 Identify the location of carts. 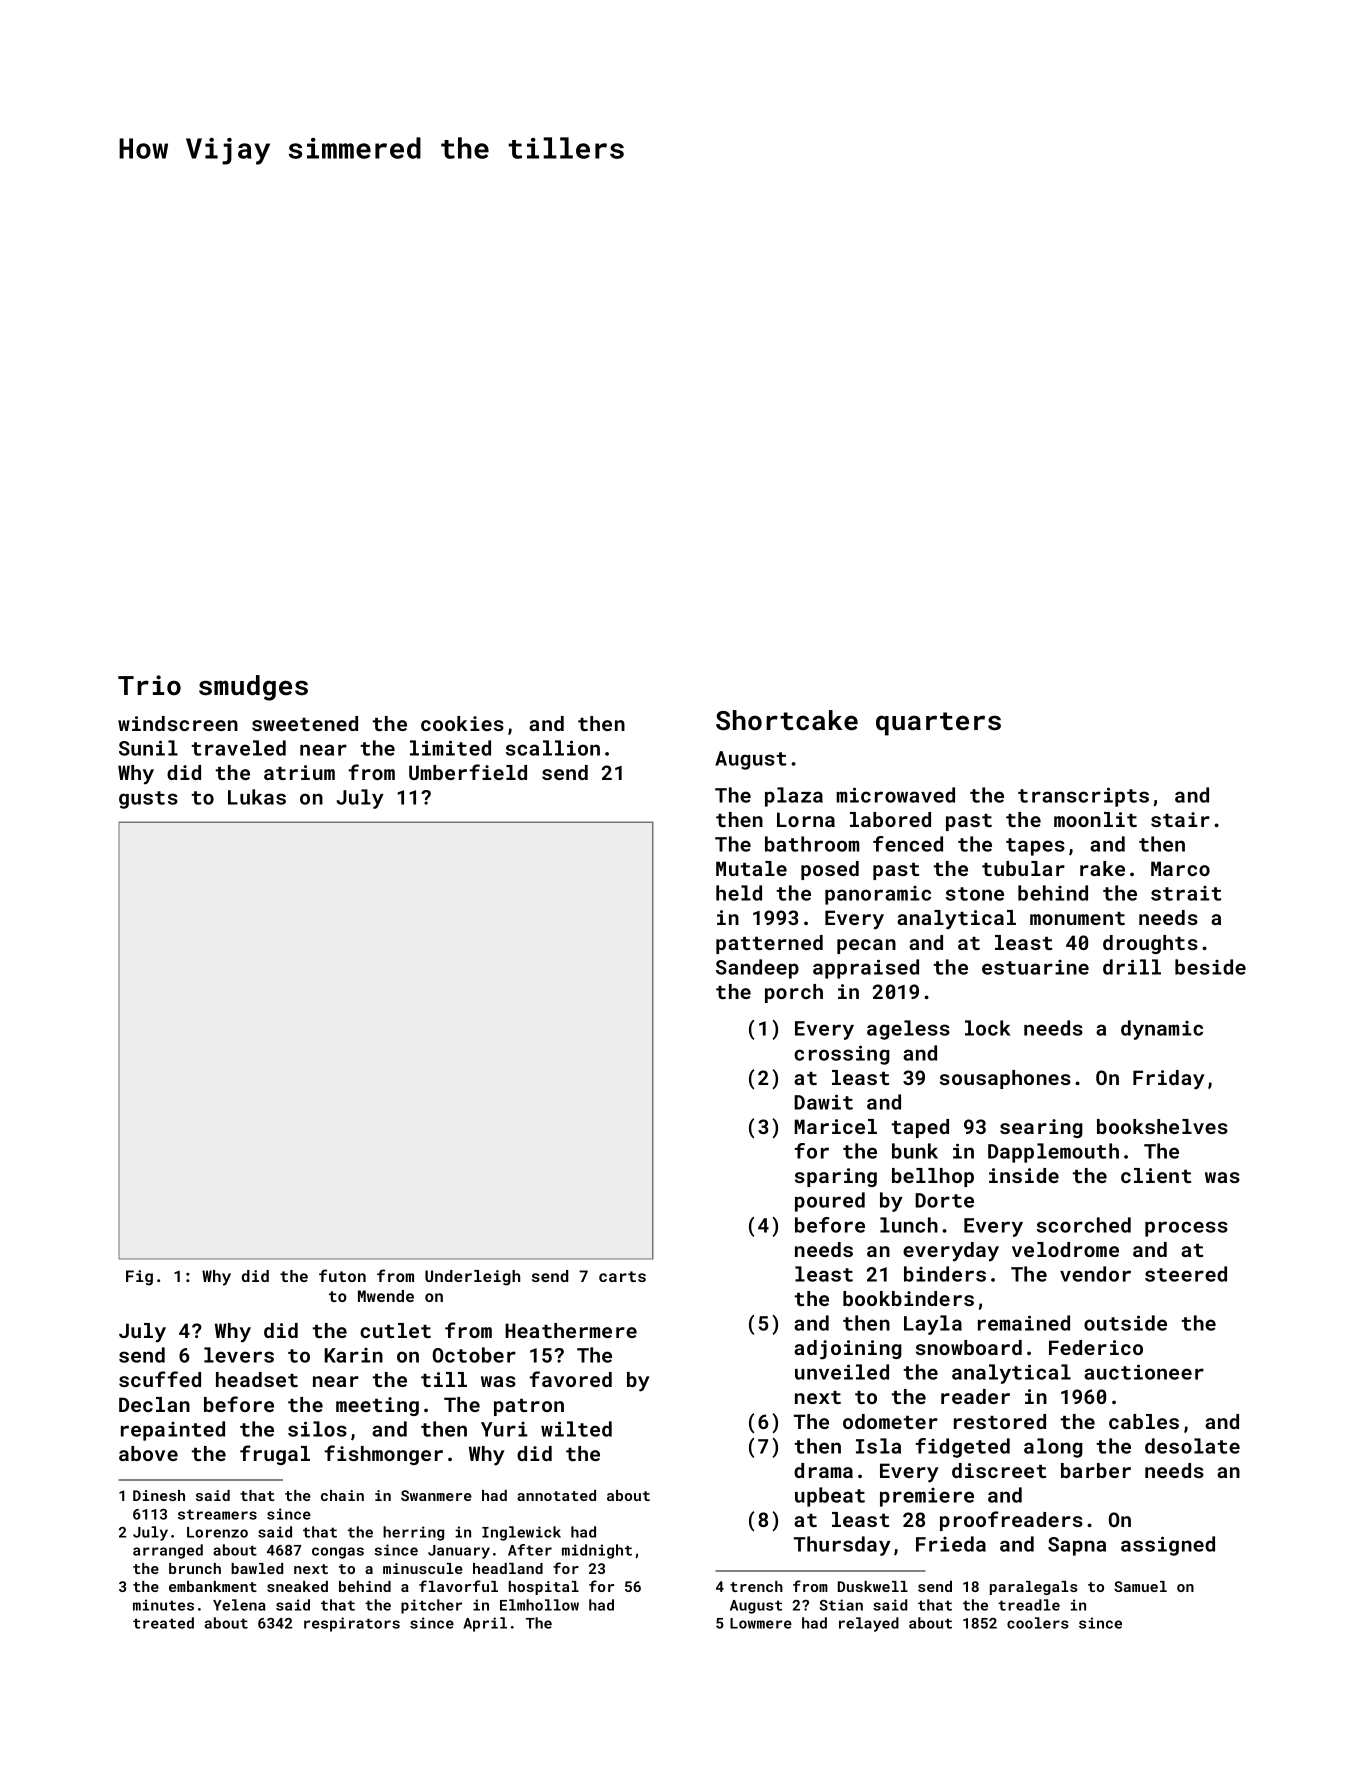
(622, 1276).
